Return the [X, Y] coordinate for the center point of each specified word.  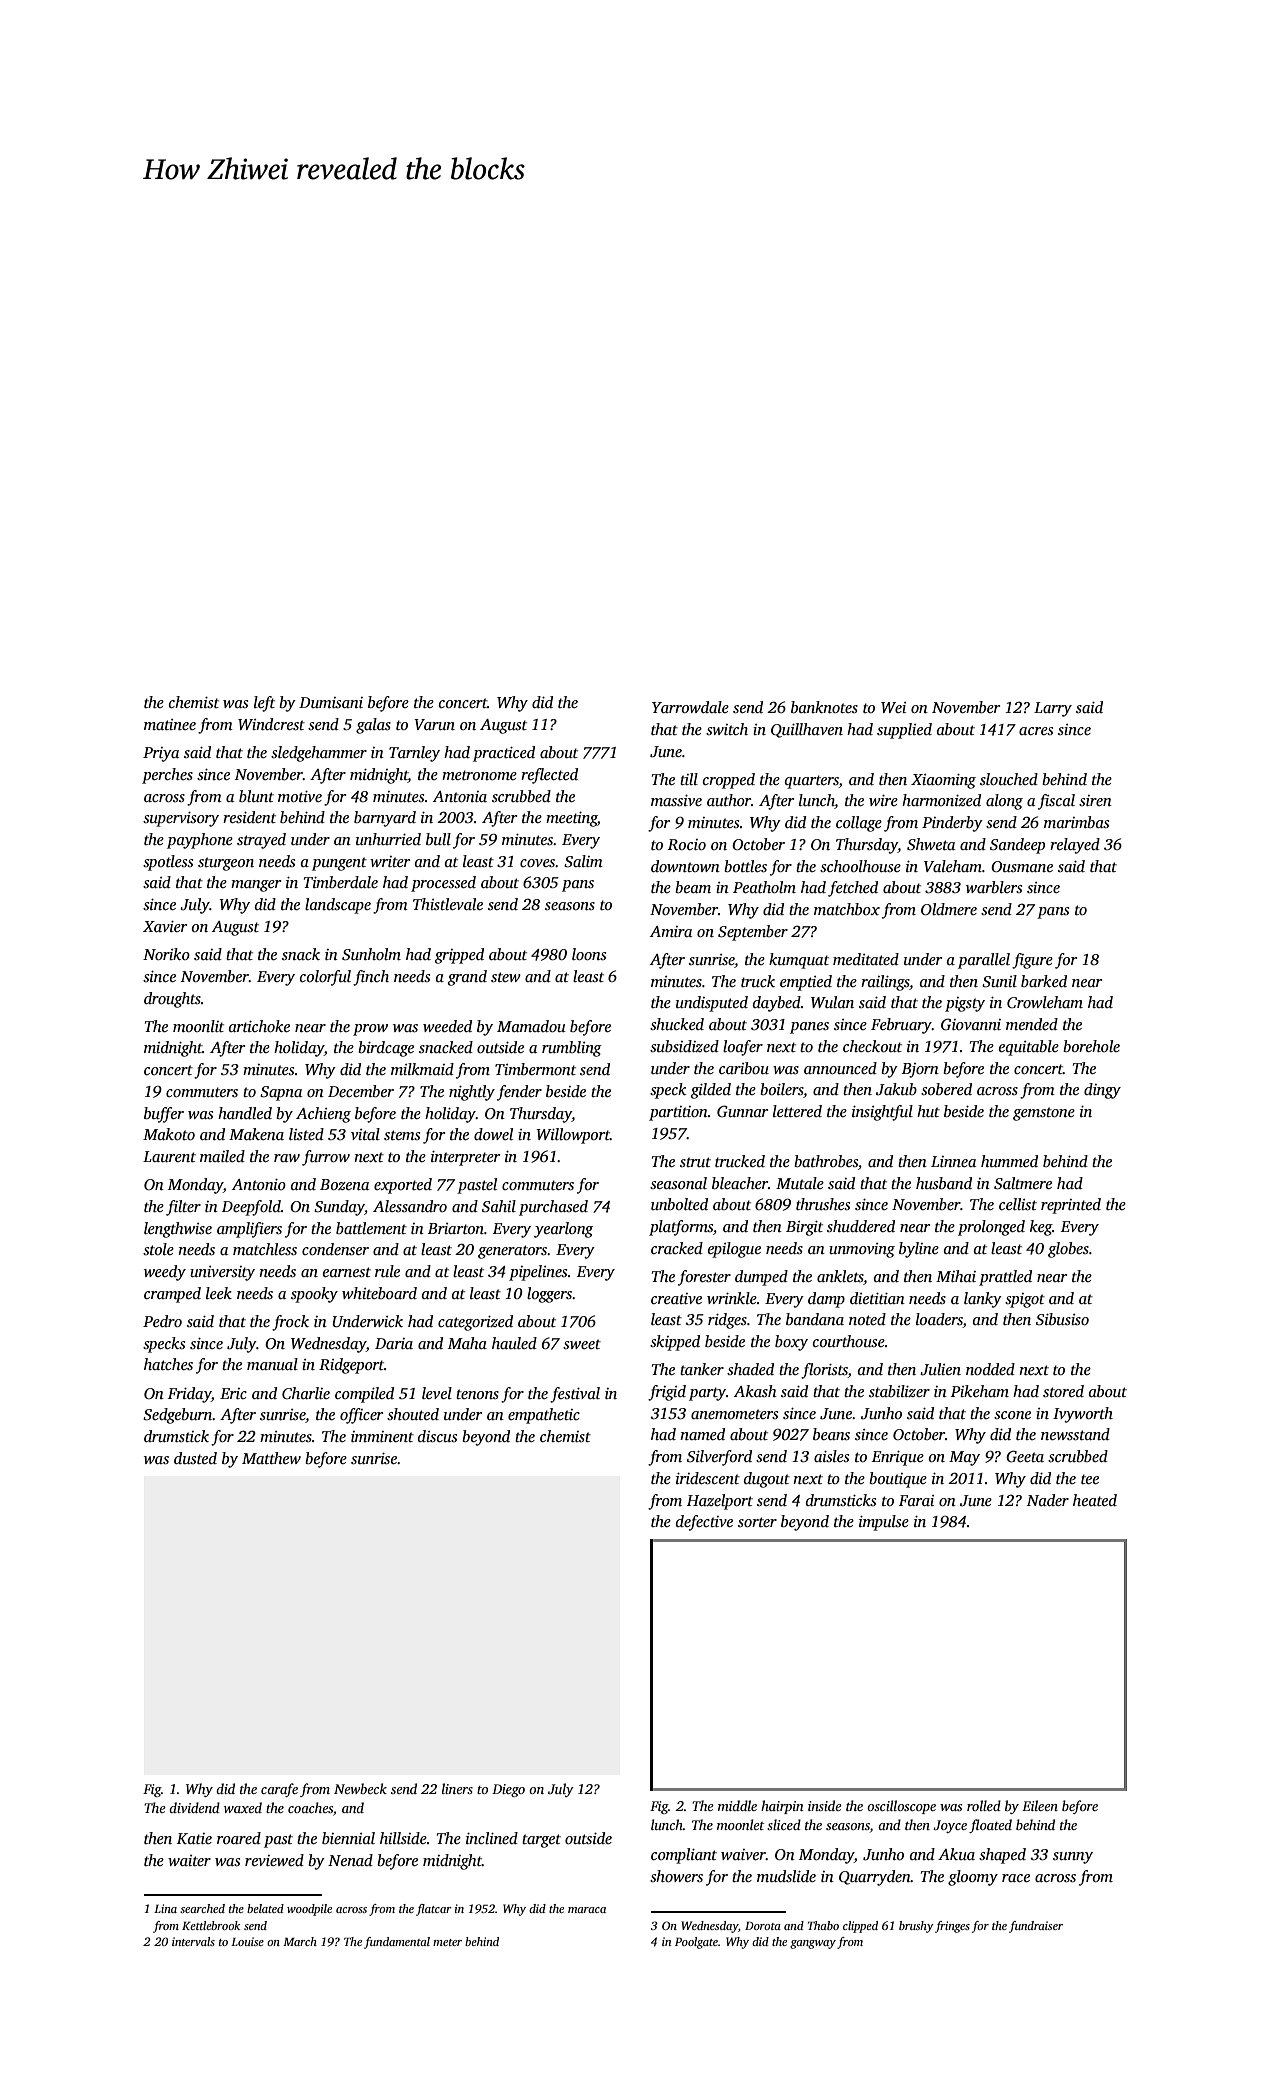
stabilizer [899, 1391]
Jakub [896, 1089]
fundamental [397, 1943]
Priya [161, 754]
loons [589, 954]
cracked [677, 1248]
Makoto [169, 1134]
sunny [1073, 1858]
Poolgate [696, 1943]
